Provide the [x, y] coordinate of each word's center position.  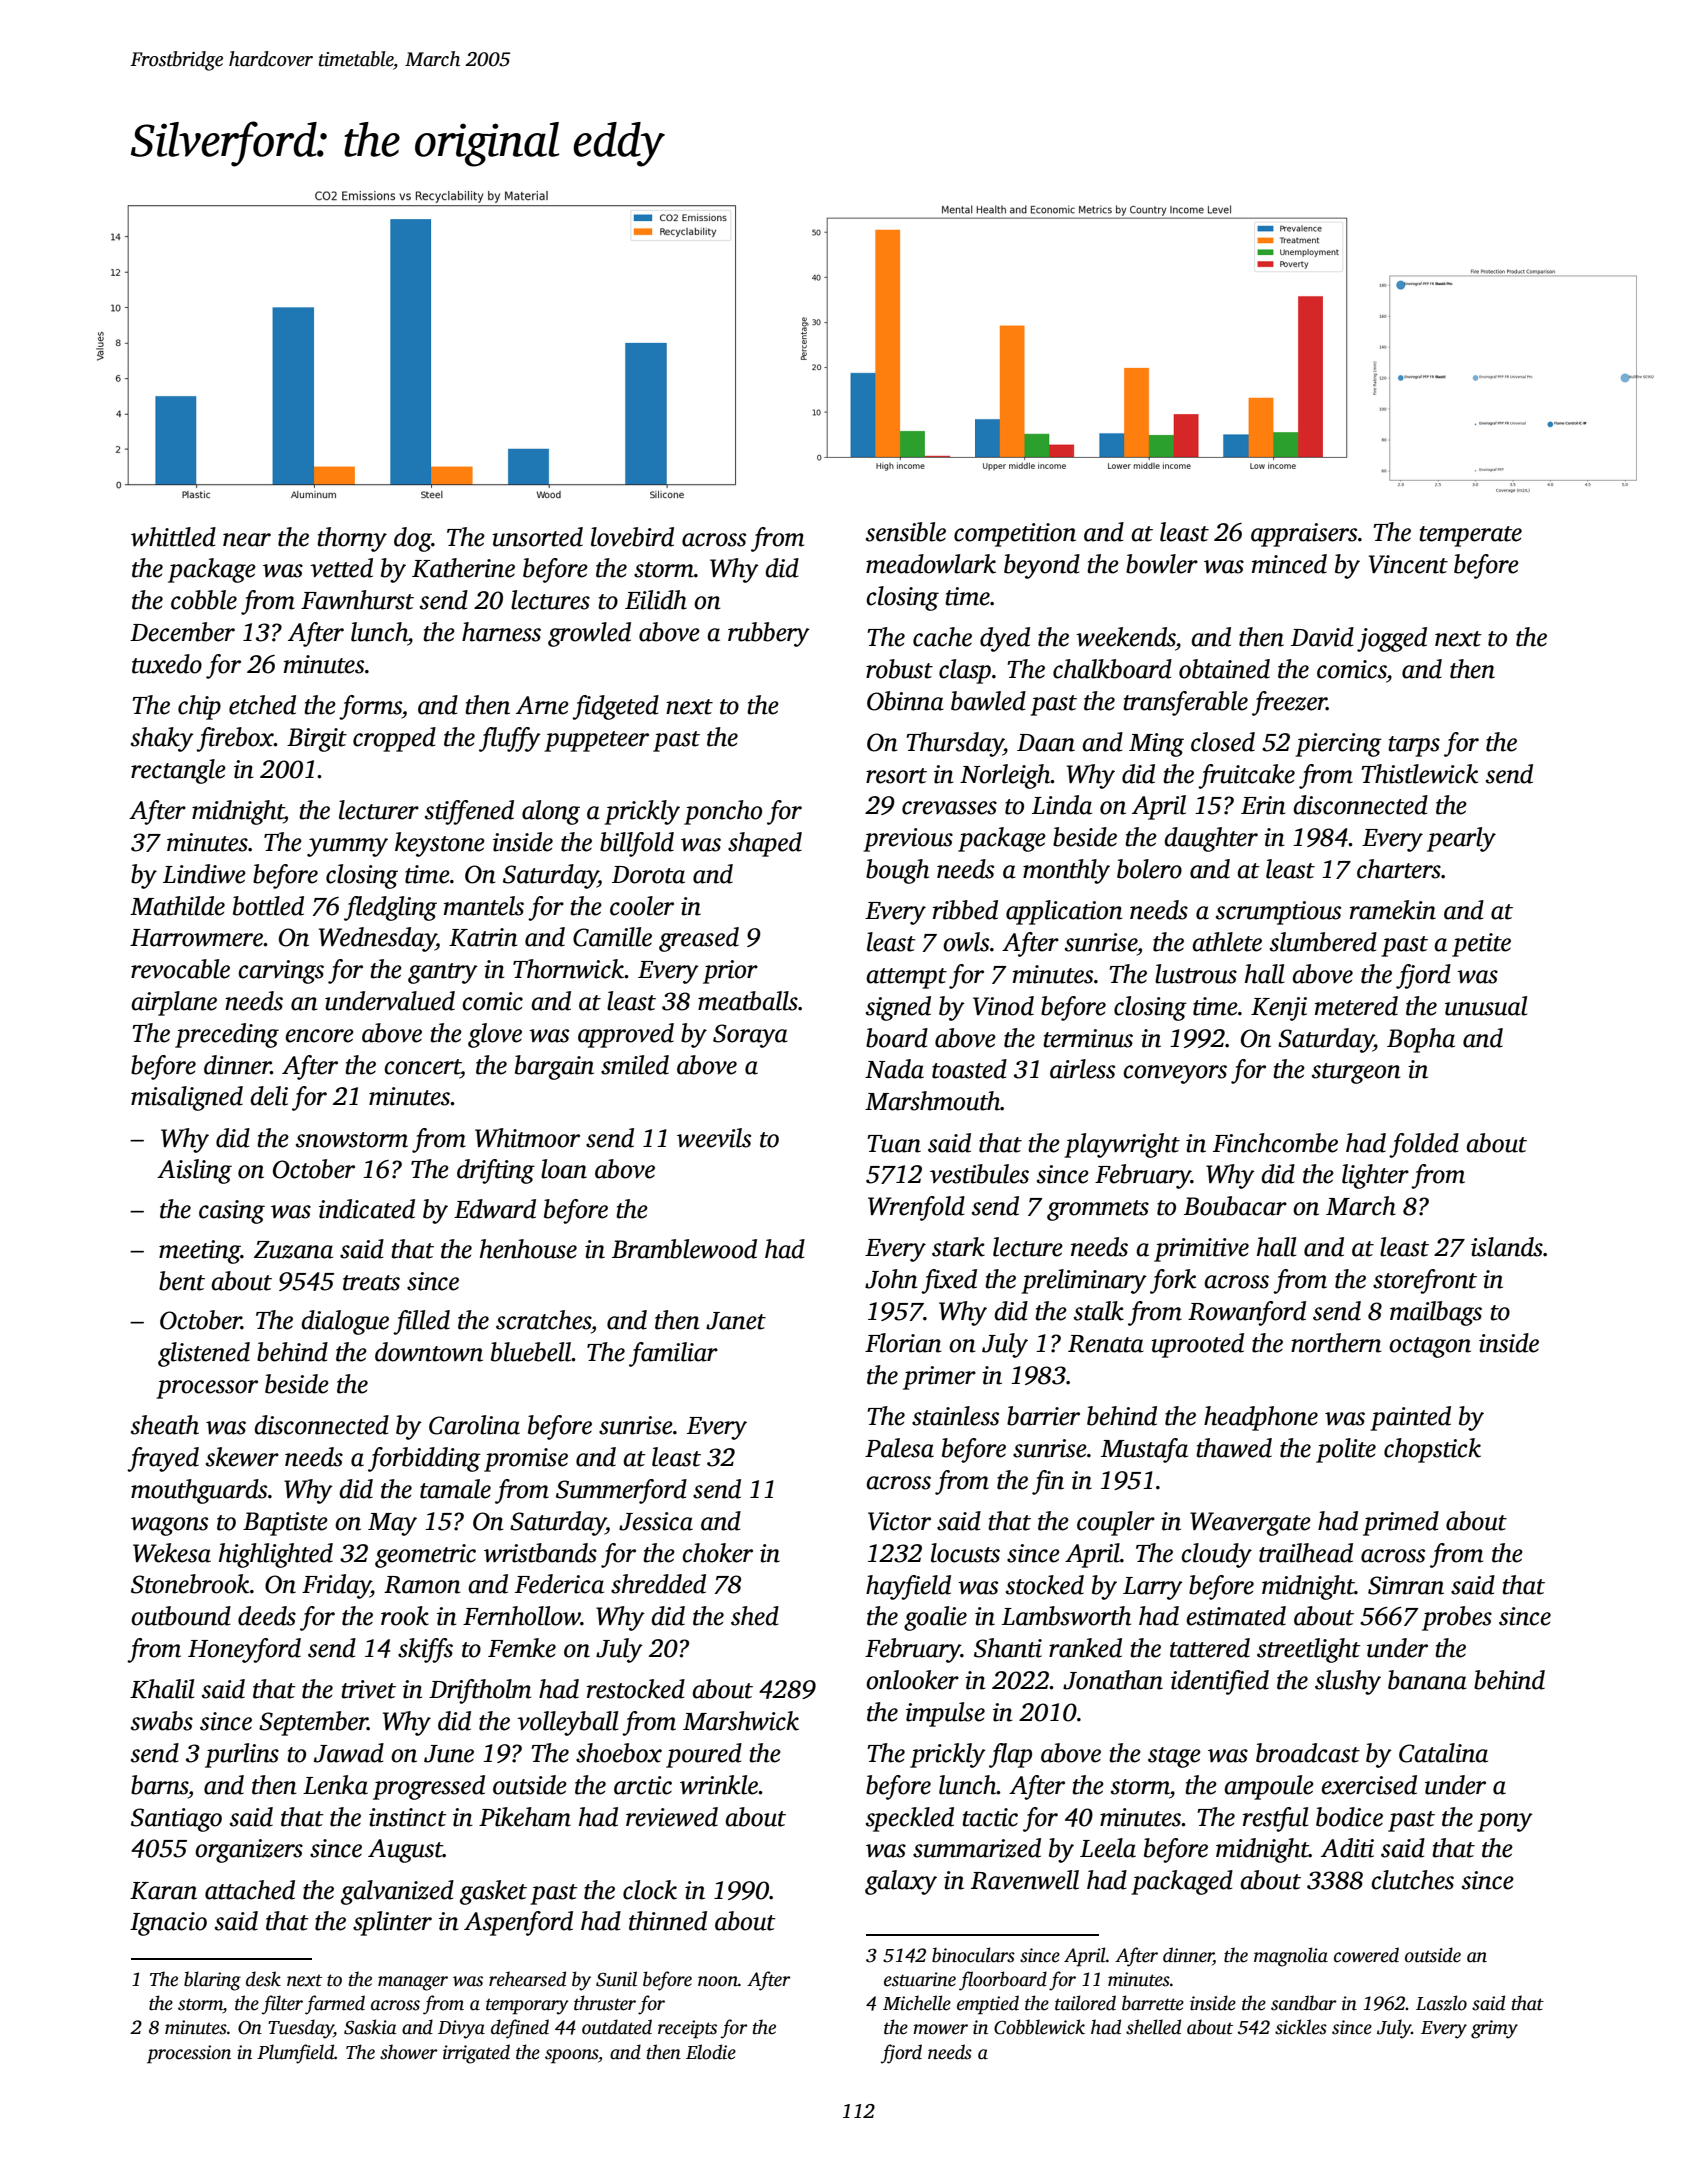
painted [1410, 1418]
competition [1015, 535]
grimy [1494, 2029]
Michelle [917, 2003]
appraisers [1304, 535]
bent [182, 1281]
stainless [955, 1416]
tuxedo [167, 664]
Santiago [176, 1820]
